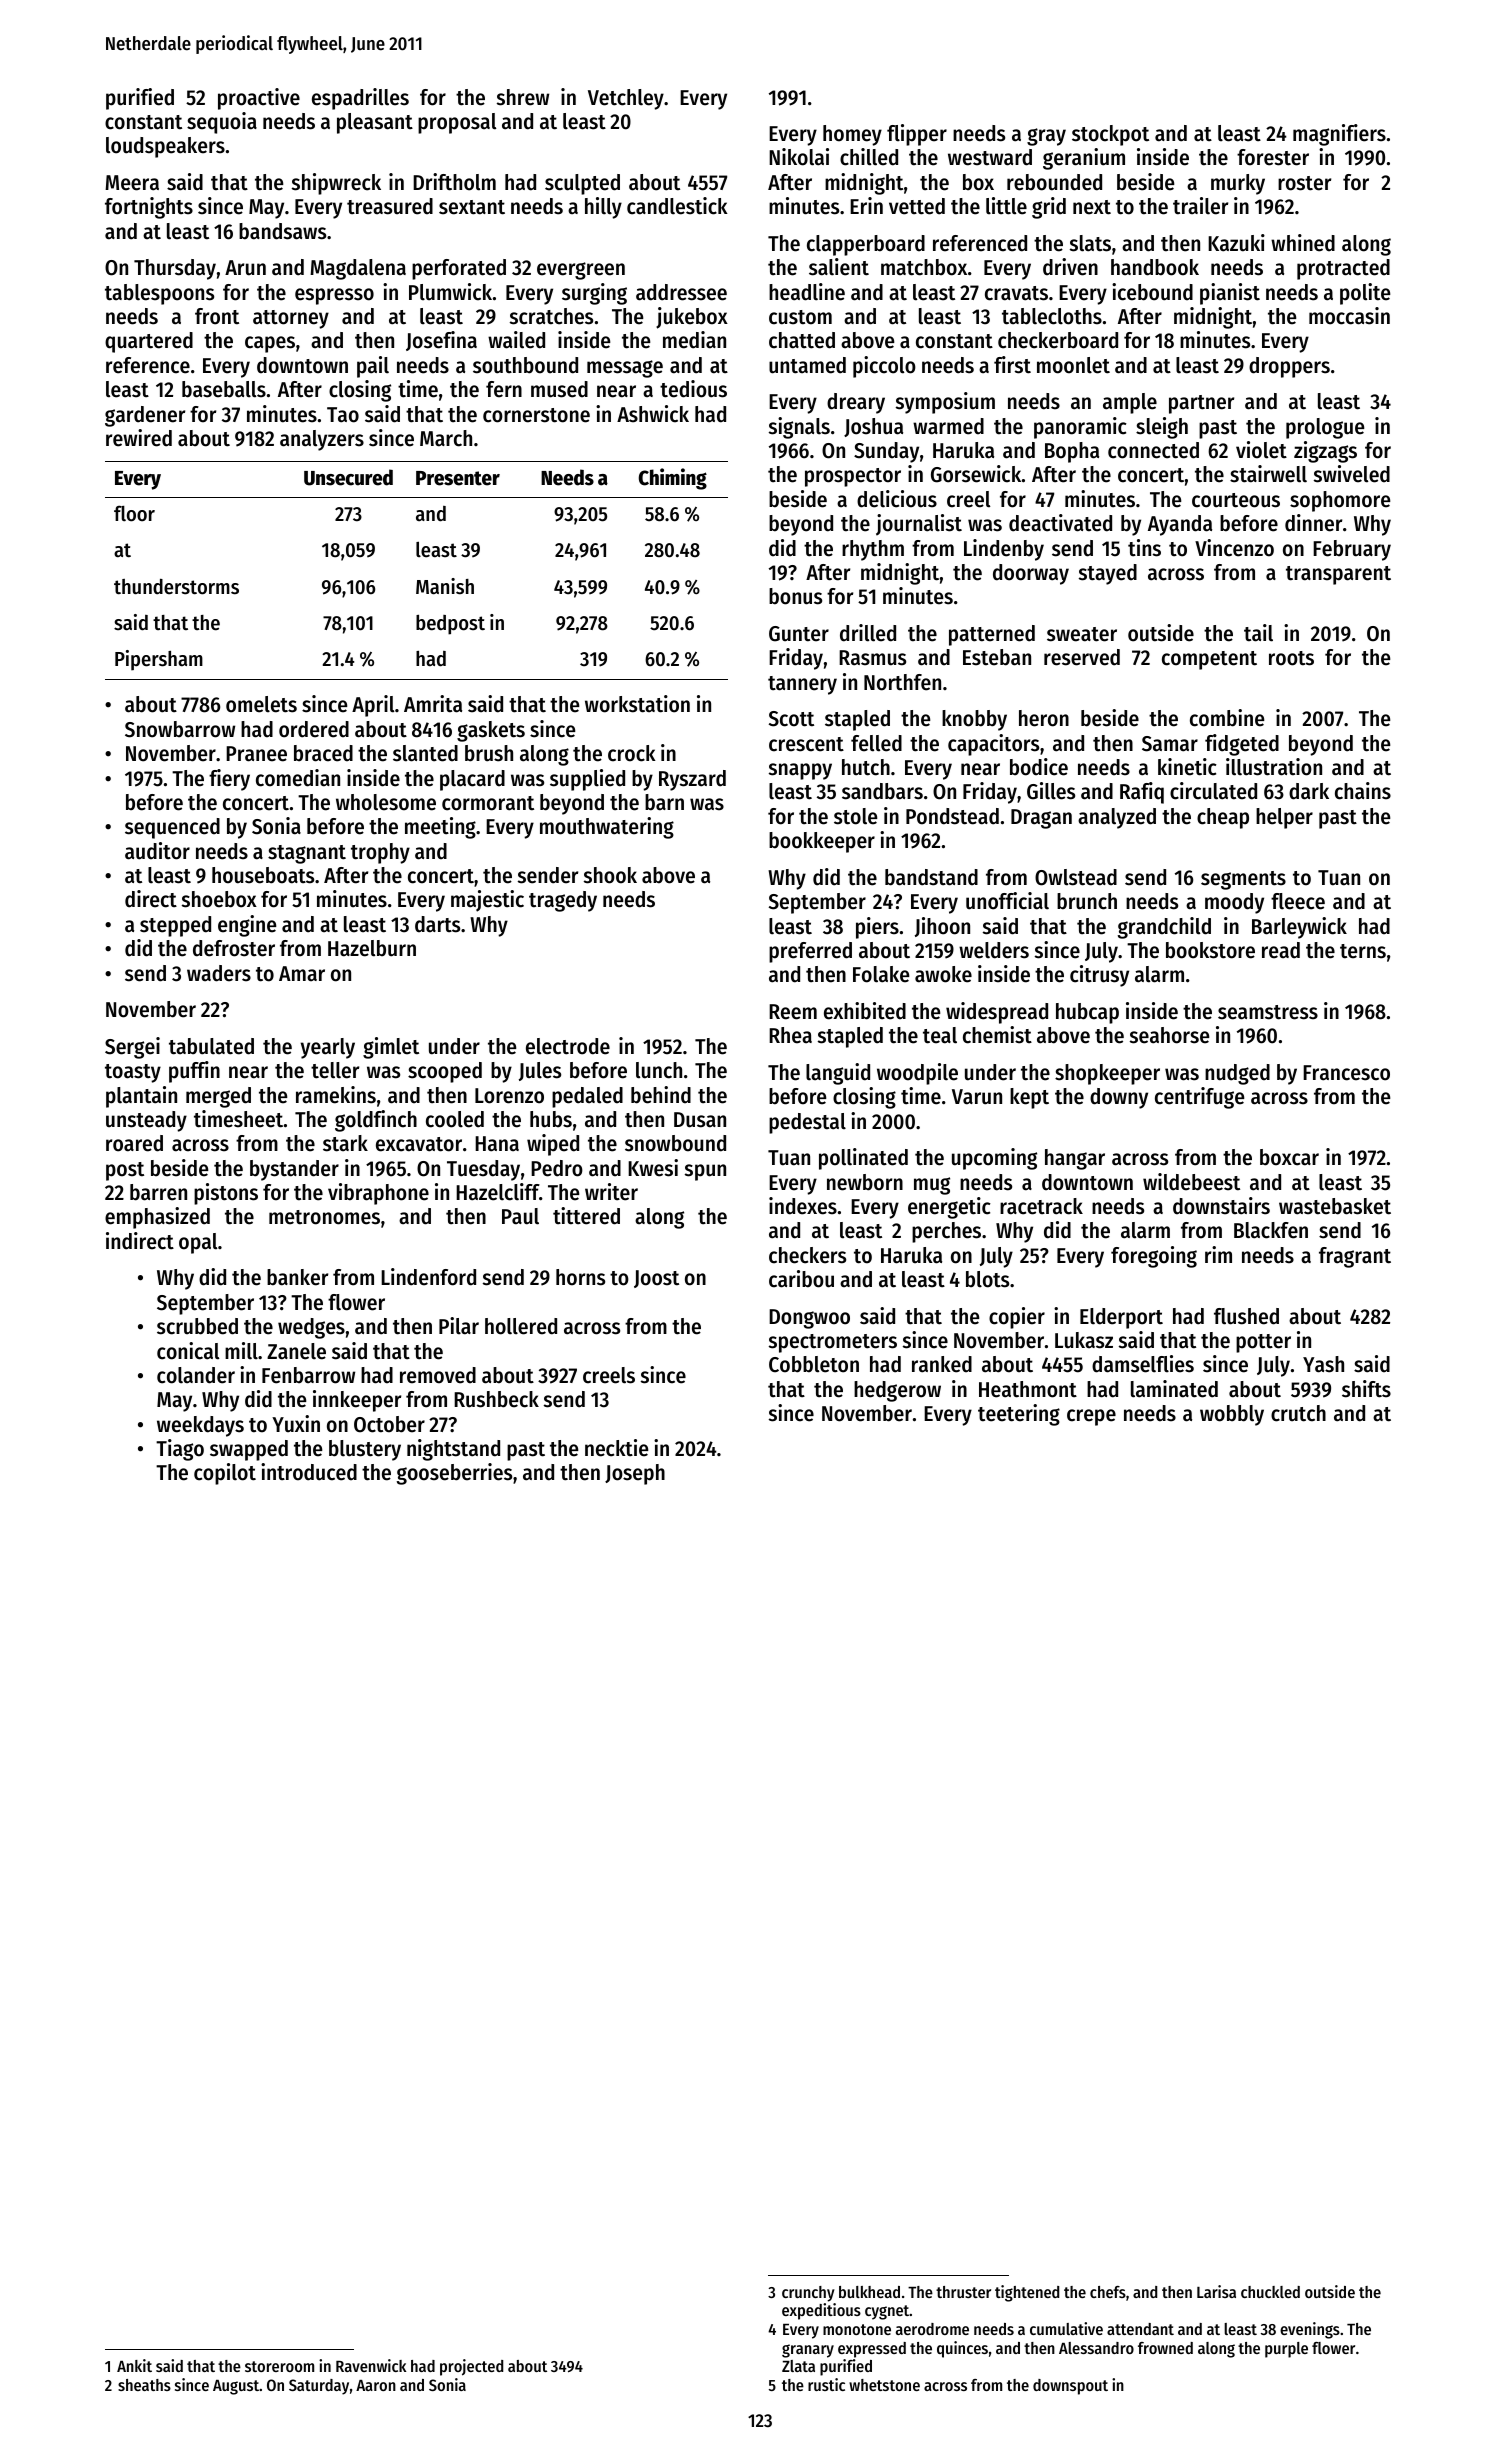 This screenshot has width=1496, height=2464. I want to click on sheaths, so click(144, 2385).
